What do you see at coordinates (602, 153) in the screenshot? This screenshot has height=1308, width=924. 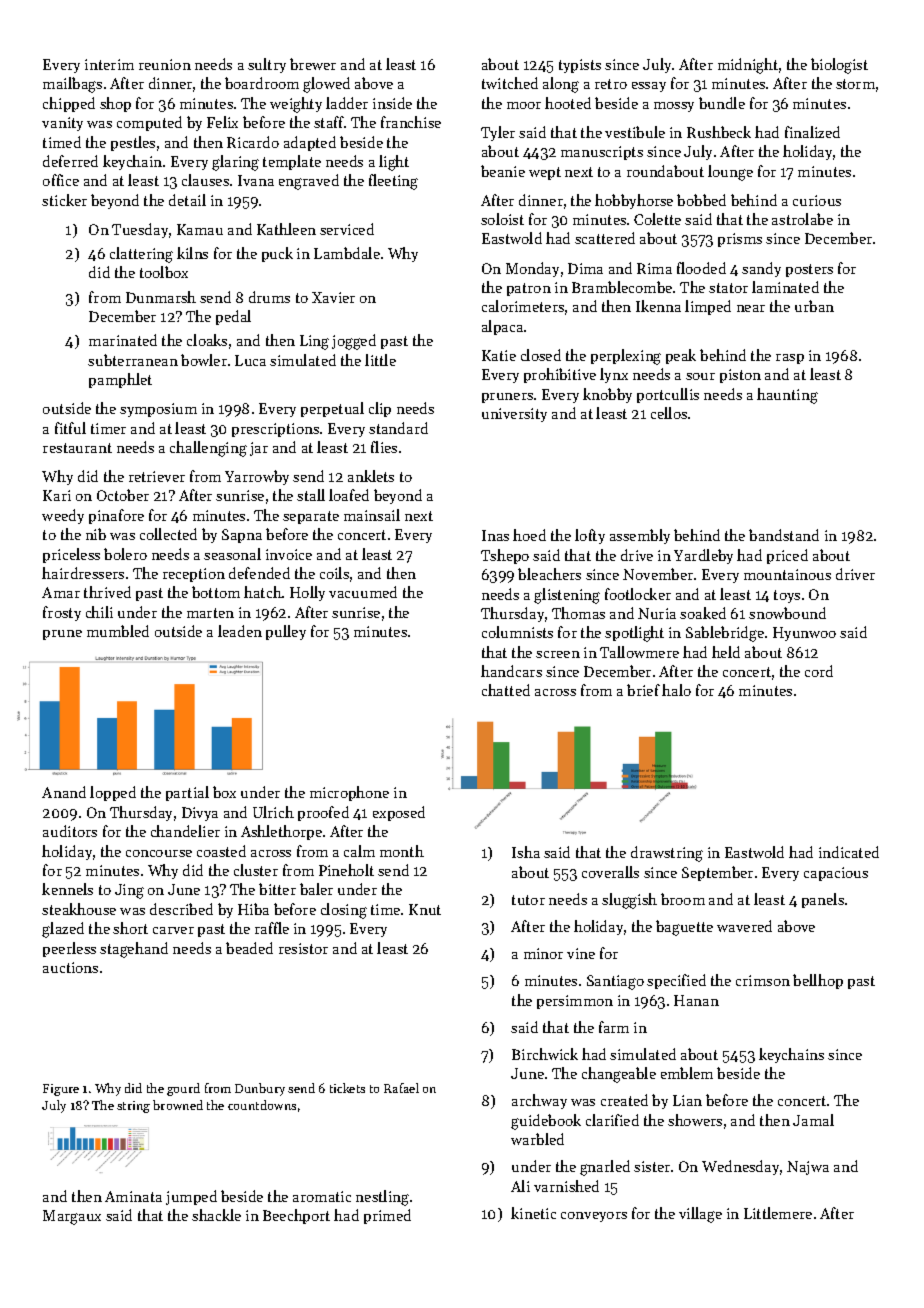 I see `manuscripts` at bounding box center [602, 153].
